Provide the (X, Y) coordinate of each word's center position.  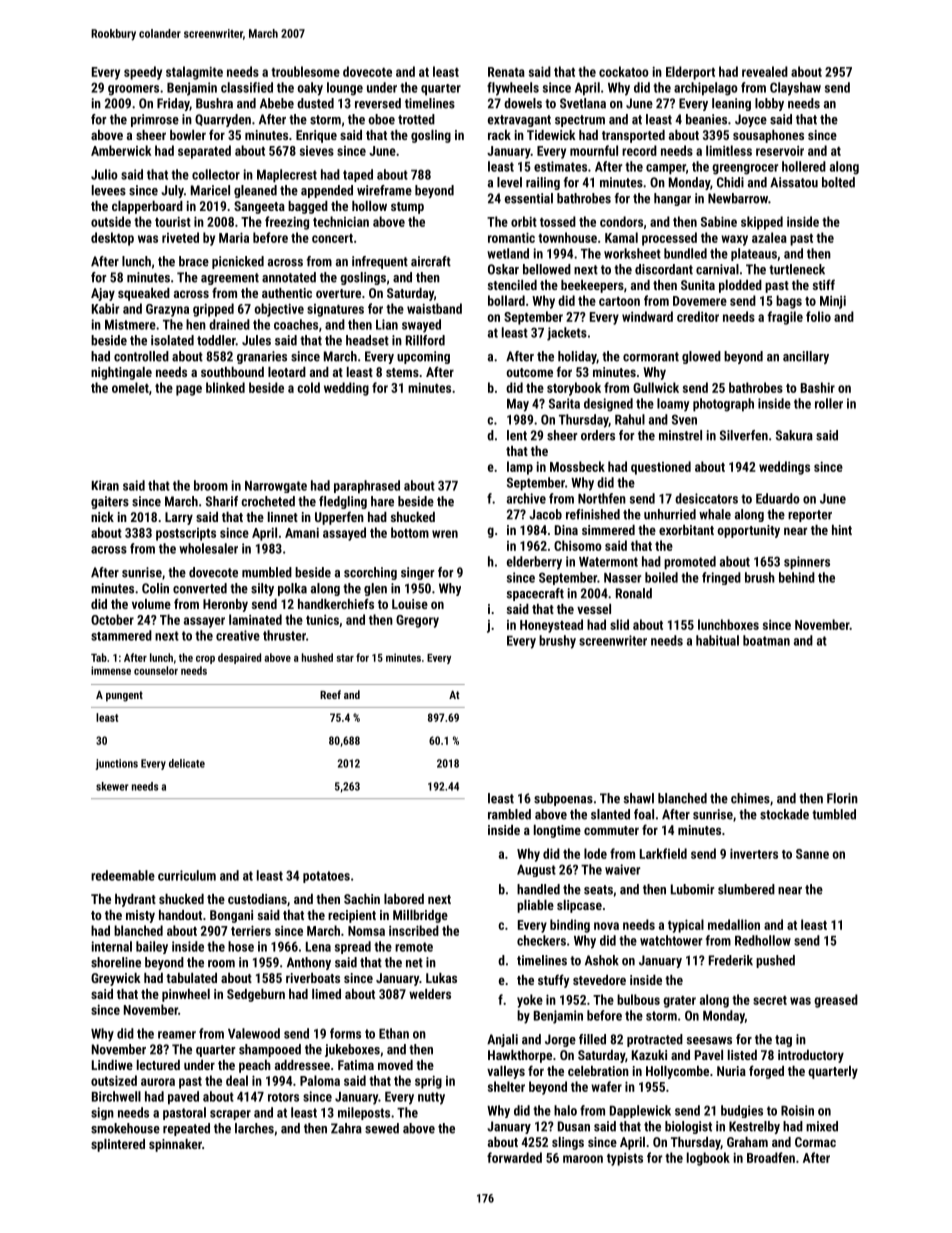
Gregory (417, 621)
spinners (807, 563)
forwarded (514, 1157)
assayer (204, 622)
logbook (708, 1159)
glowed (701, 357)
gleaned (255, 191)
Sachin (362, 899)
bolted (838, 182)
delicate (187, 763)
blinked (225, 387)
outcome (529, 372)
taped (358, 175)
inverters (754, 853)
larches (254, 1128)
